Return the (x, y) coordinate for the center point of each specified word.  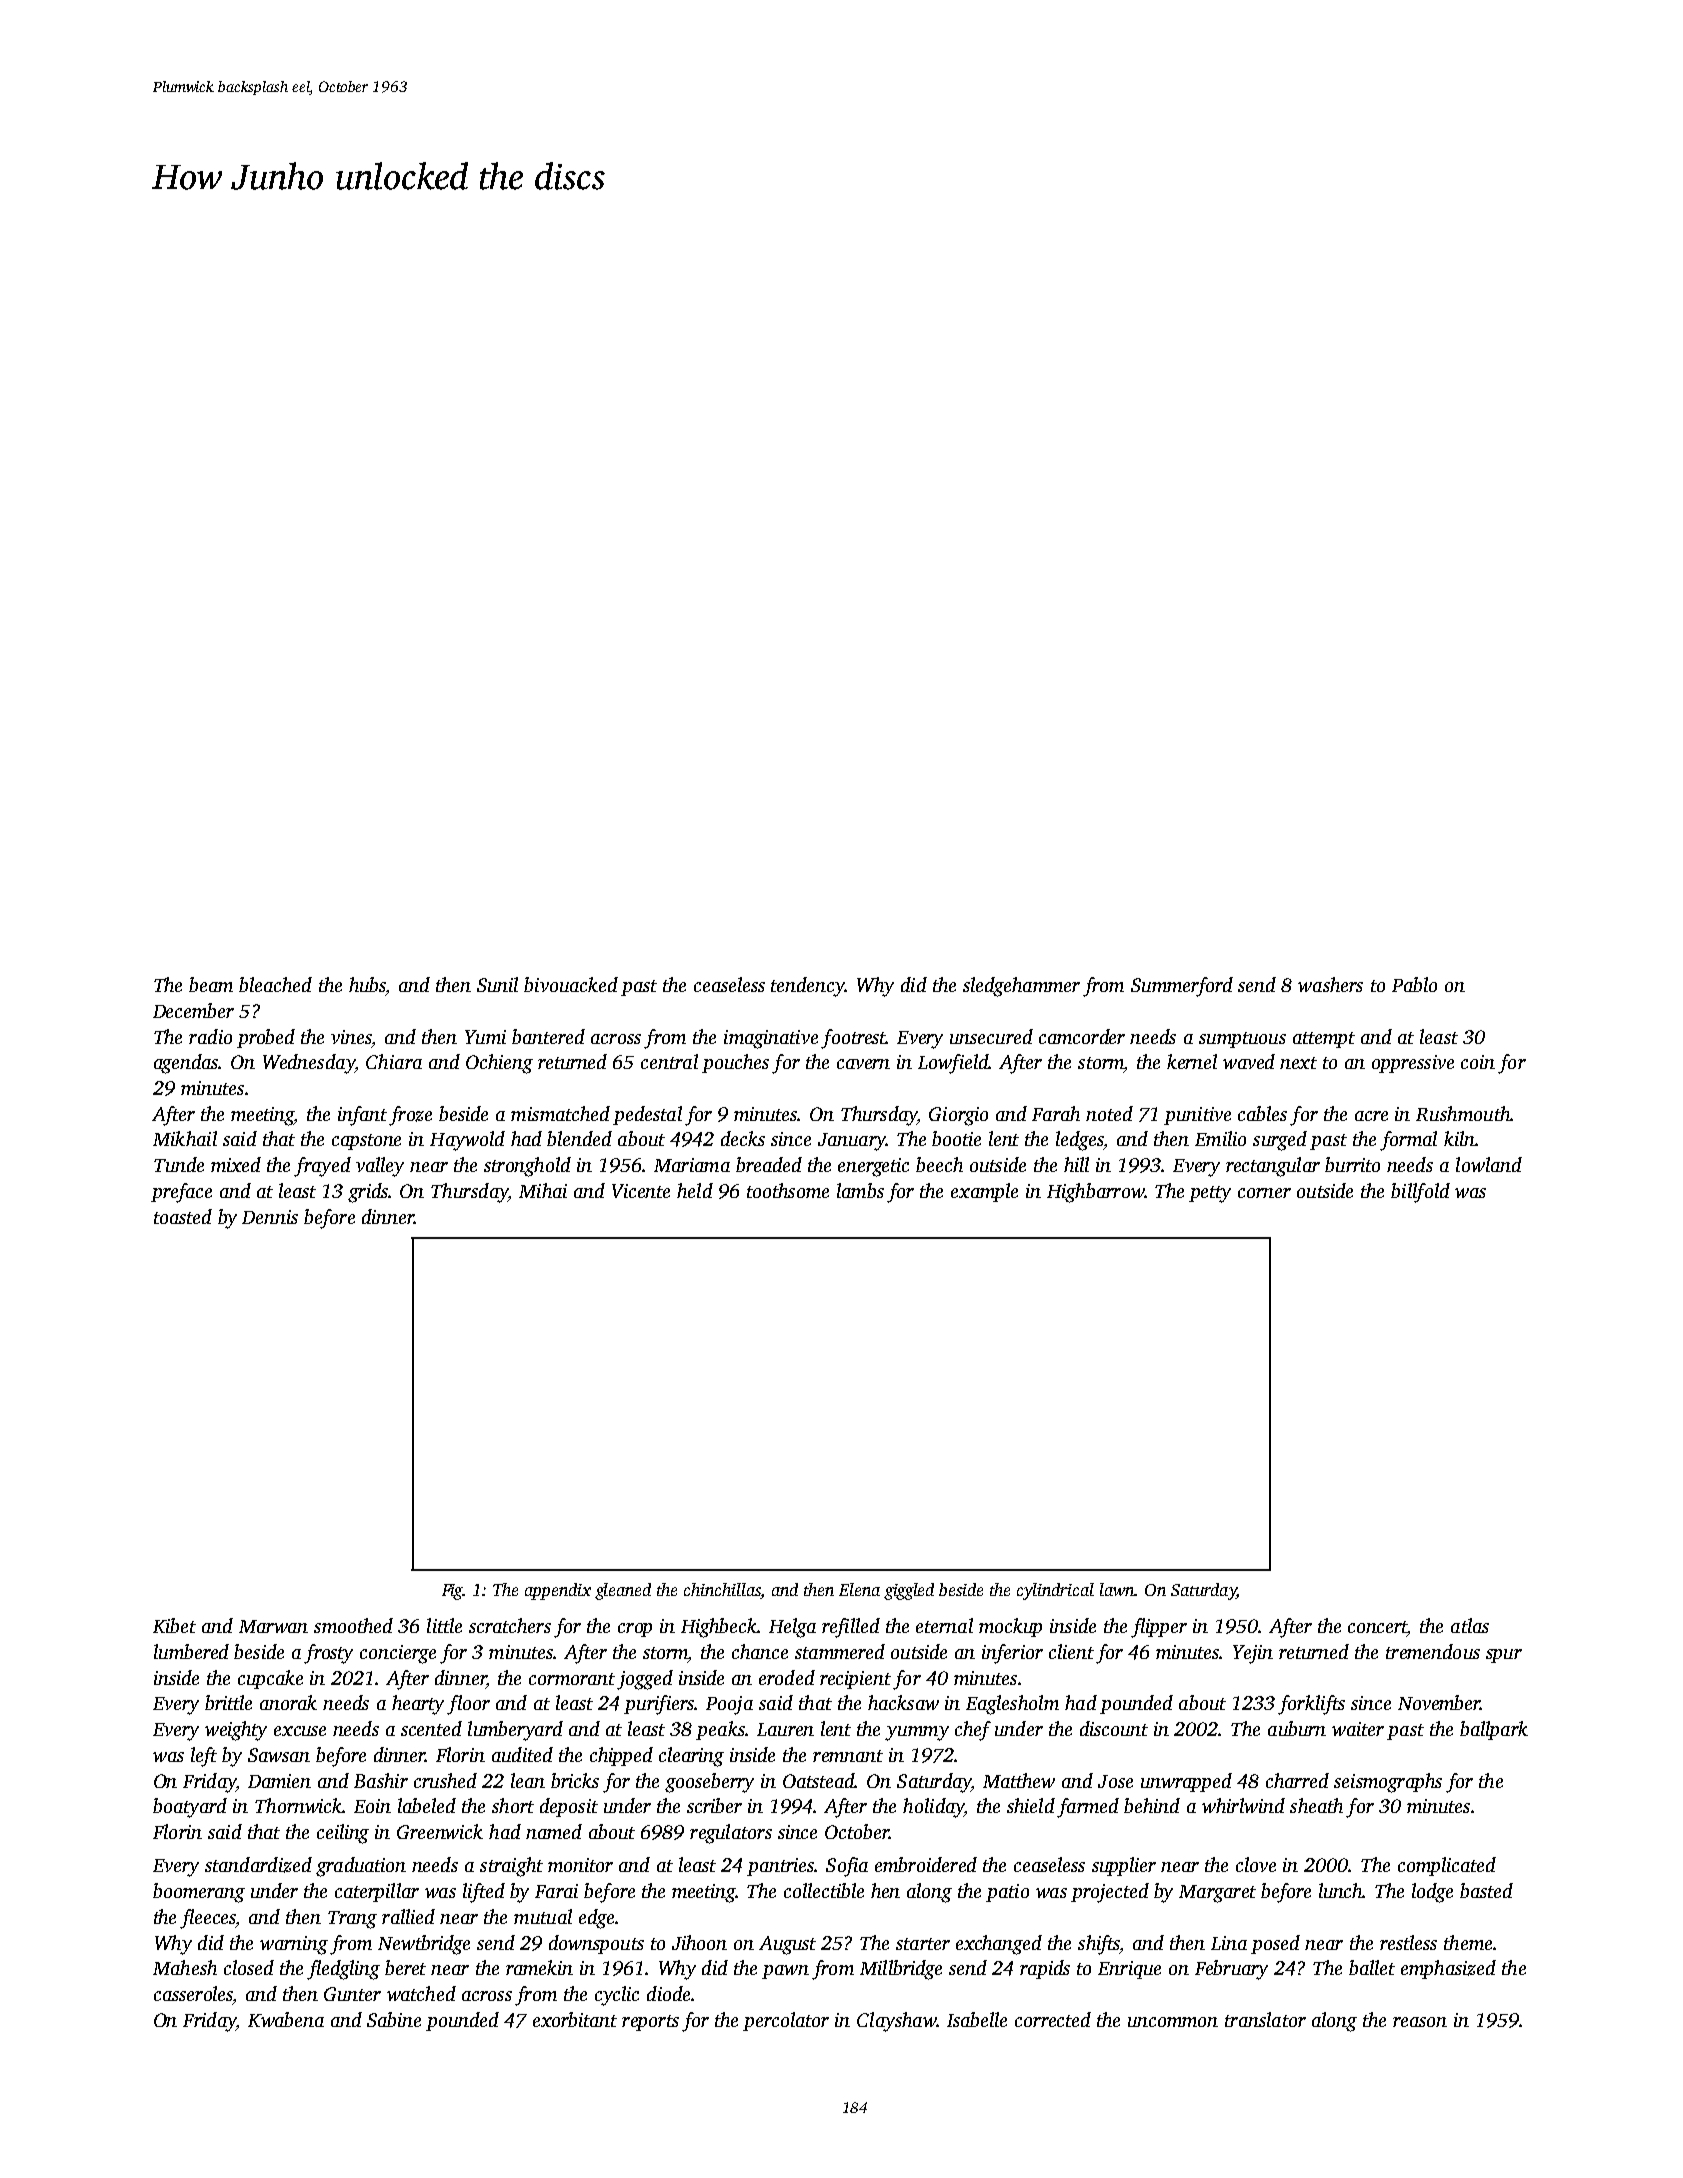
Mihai (543, 1190)
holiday (933, 1808)
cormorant (572, 1679)
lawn (1117, 1589)
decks (743, 1138)
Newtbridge (424, 1945)
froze (410, 1116)
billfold (1420, 1193)
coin (1478, 1062)
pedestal (647, 1115)
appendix (558, 1591)
